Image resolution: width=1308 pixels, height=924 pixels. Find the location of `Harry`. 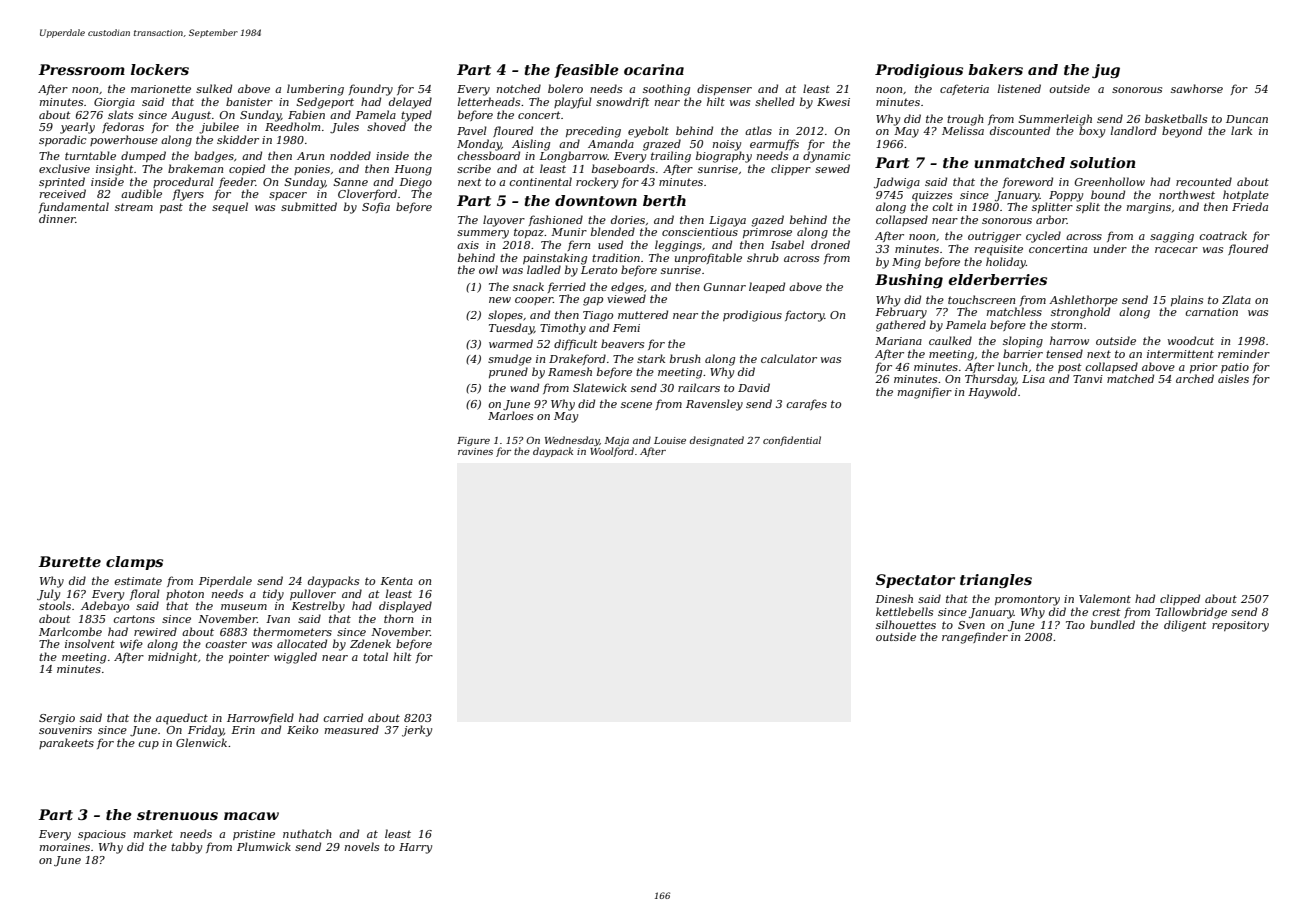

Harry is located at coordinates (415, 848).
